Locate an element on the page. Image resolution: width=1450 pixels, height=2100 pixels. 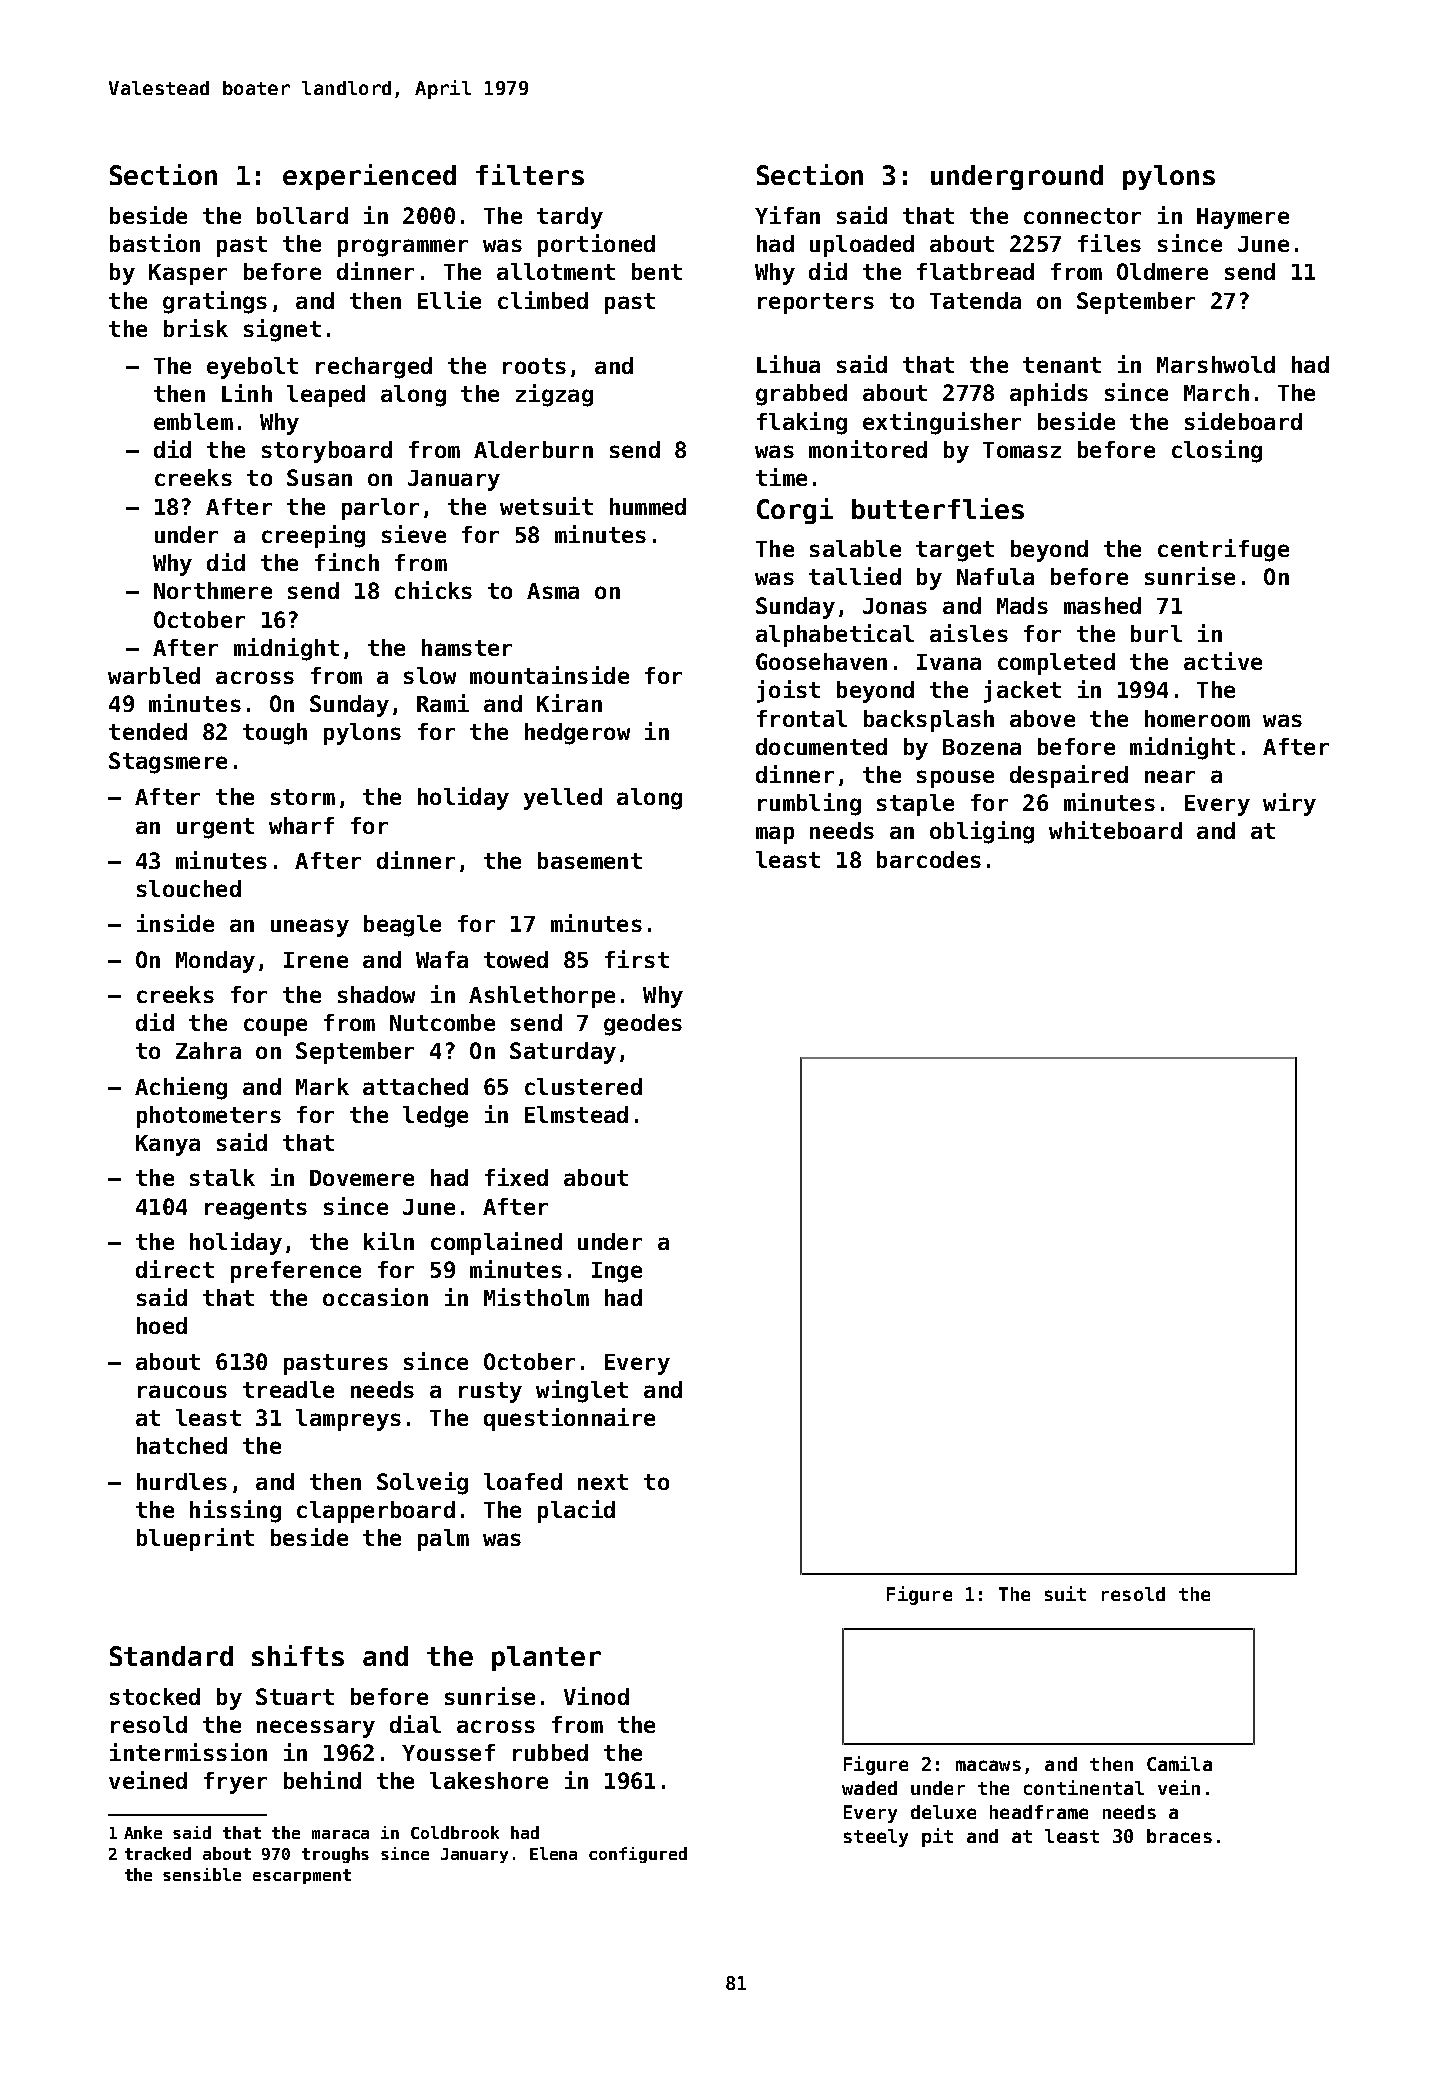
Corgi is located at coordinates (795, 511).
